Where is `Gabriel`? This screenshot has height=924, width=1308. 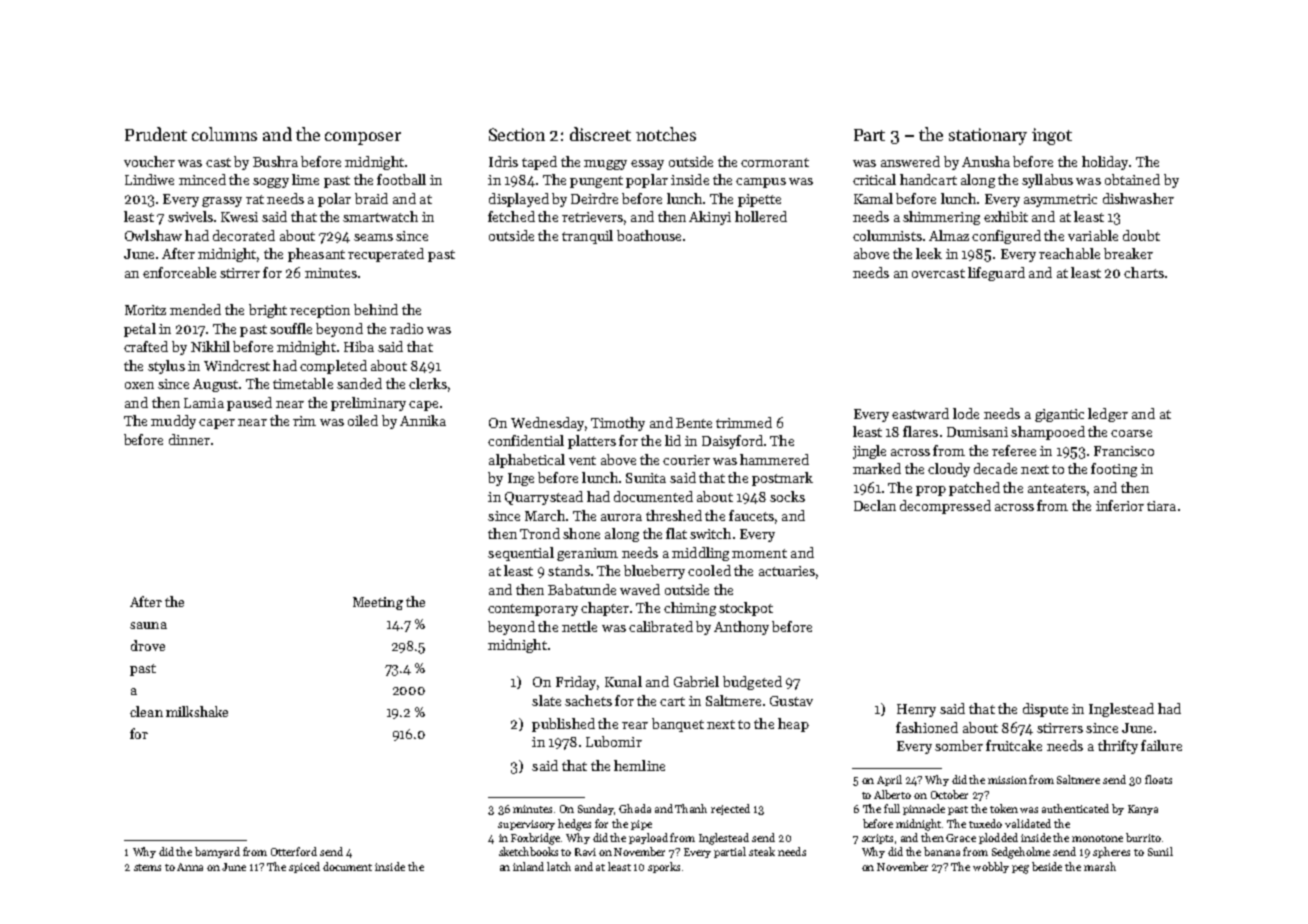
Gabriel is located at coordinates (696, 681).
